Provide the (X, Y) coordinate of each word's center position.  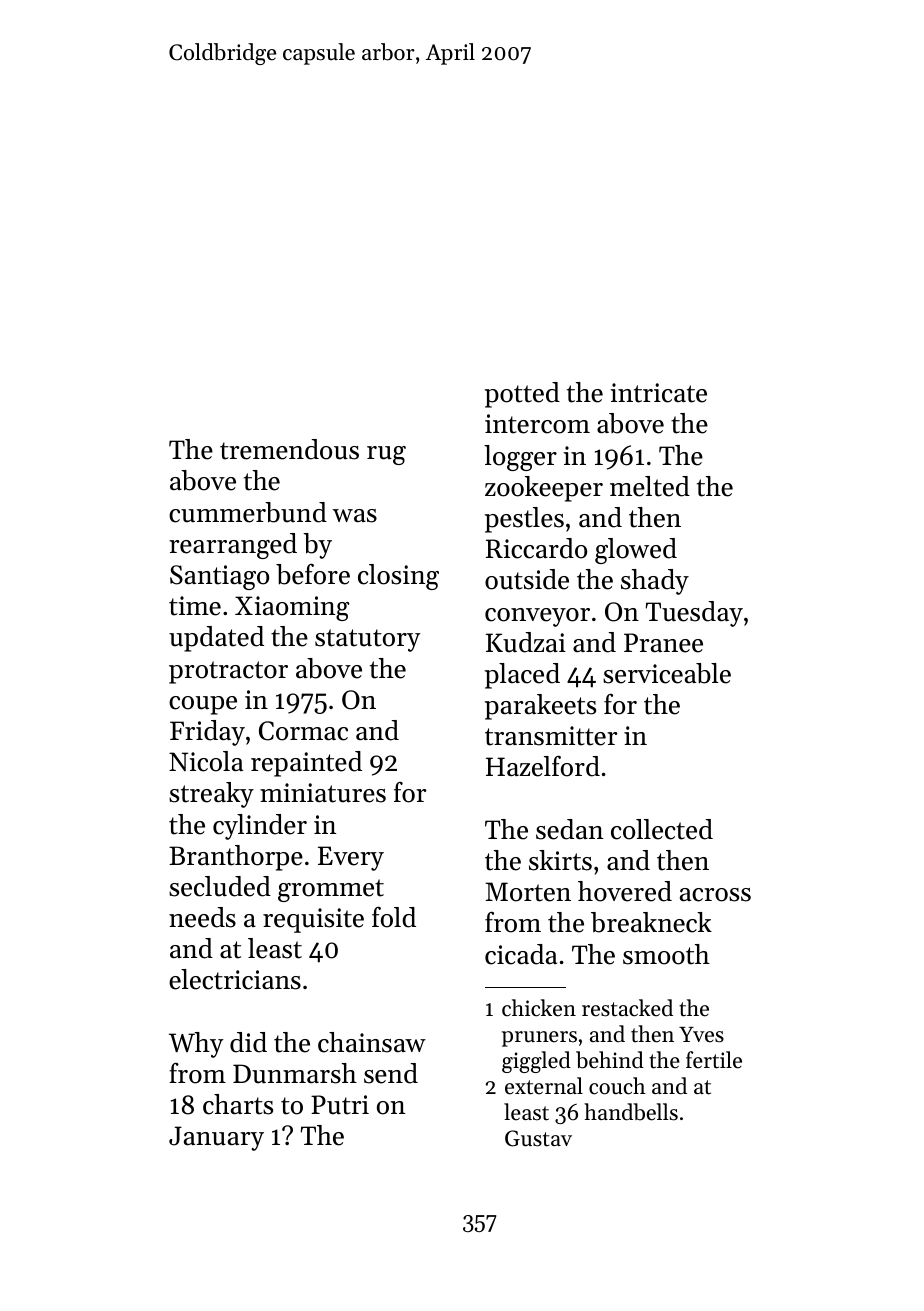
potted (522, 395)
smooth (666, 954)
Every (351, 858)
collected (662, 829)
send (391, 1073)
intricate (659, 393)
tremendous (289, 449)
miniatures (323, 793)
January (216, 1138)
